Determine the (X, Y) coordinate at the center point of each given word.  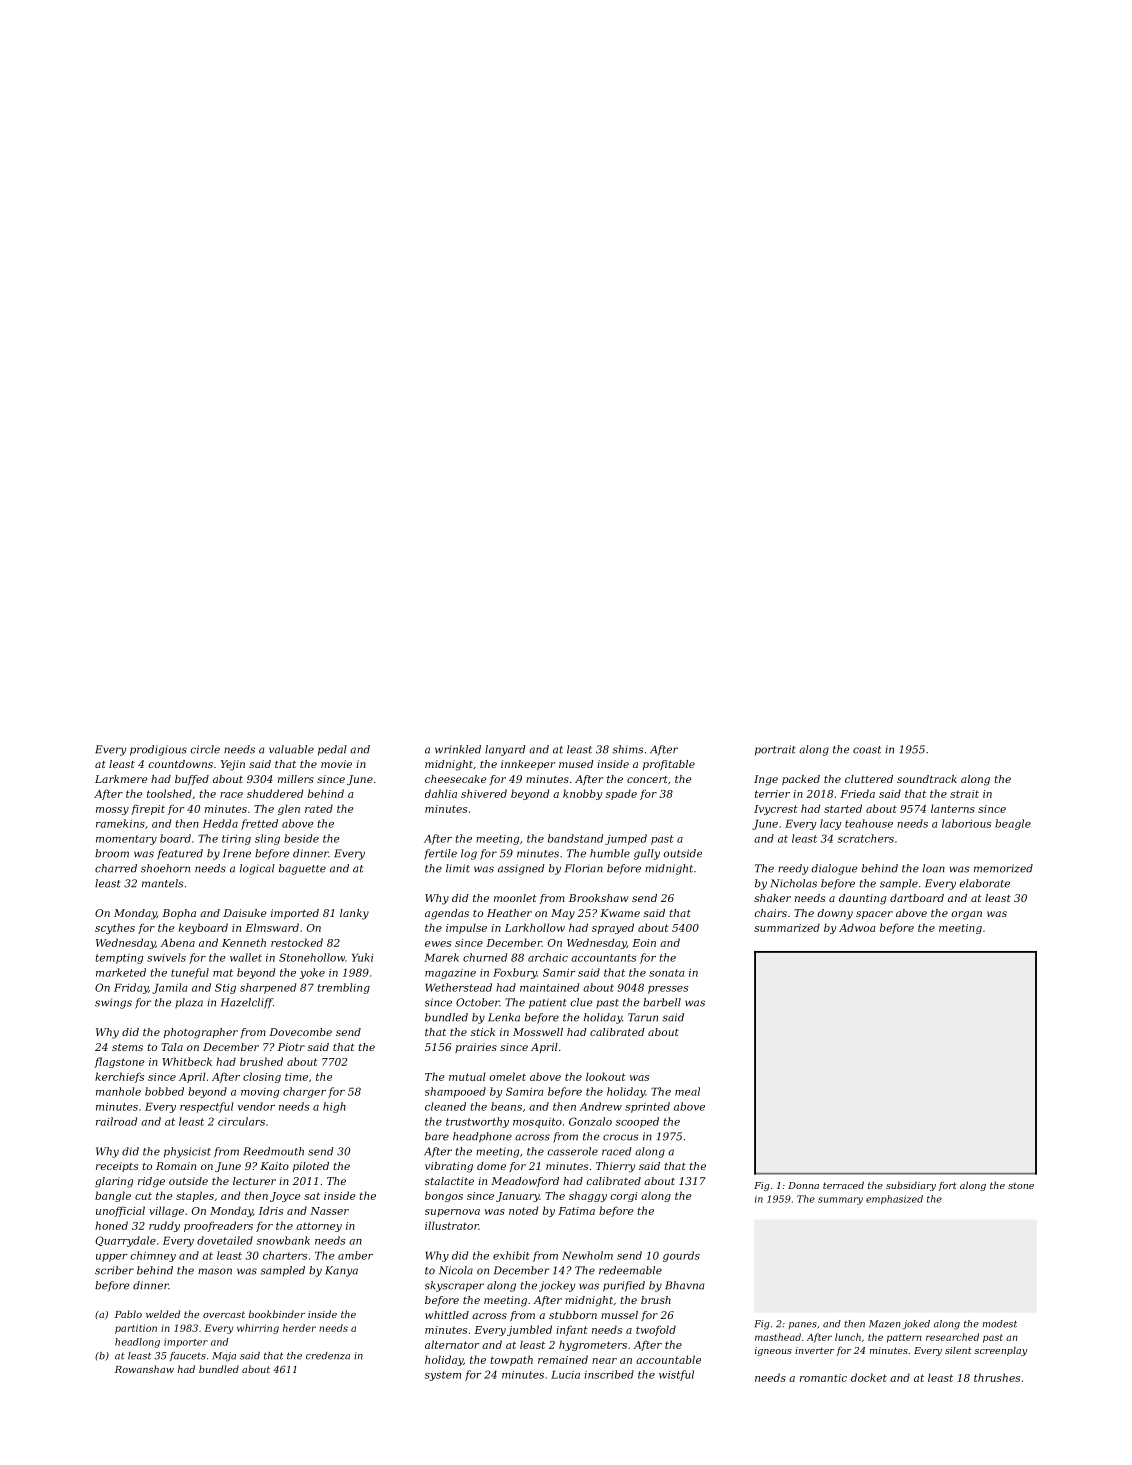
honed (111, 1225)
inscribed (609, 1374)
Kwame (620, 913)
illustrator (452, 1225)
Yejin (233, 765)
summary (840, 1201)
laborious (966, 823)
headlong (137, 1343)
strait (964, 794)
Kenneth (244, 942)
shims (627, 749)
